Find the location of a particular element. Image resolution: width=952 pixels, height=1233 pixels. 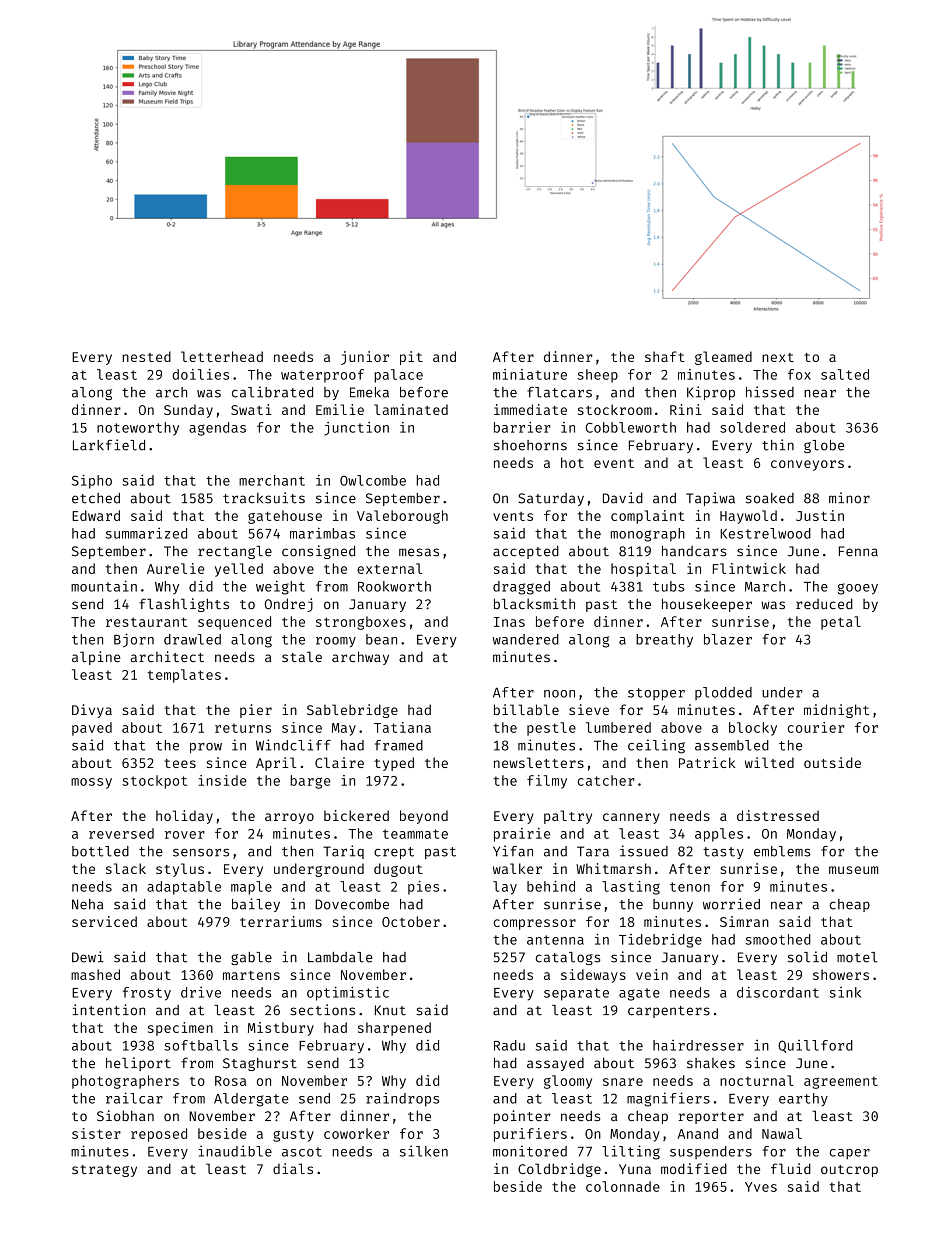

vents is located at coordinates (513, 516).
